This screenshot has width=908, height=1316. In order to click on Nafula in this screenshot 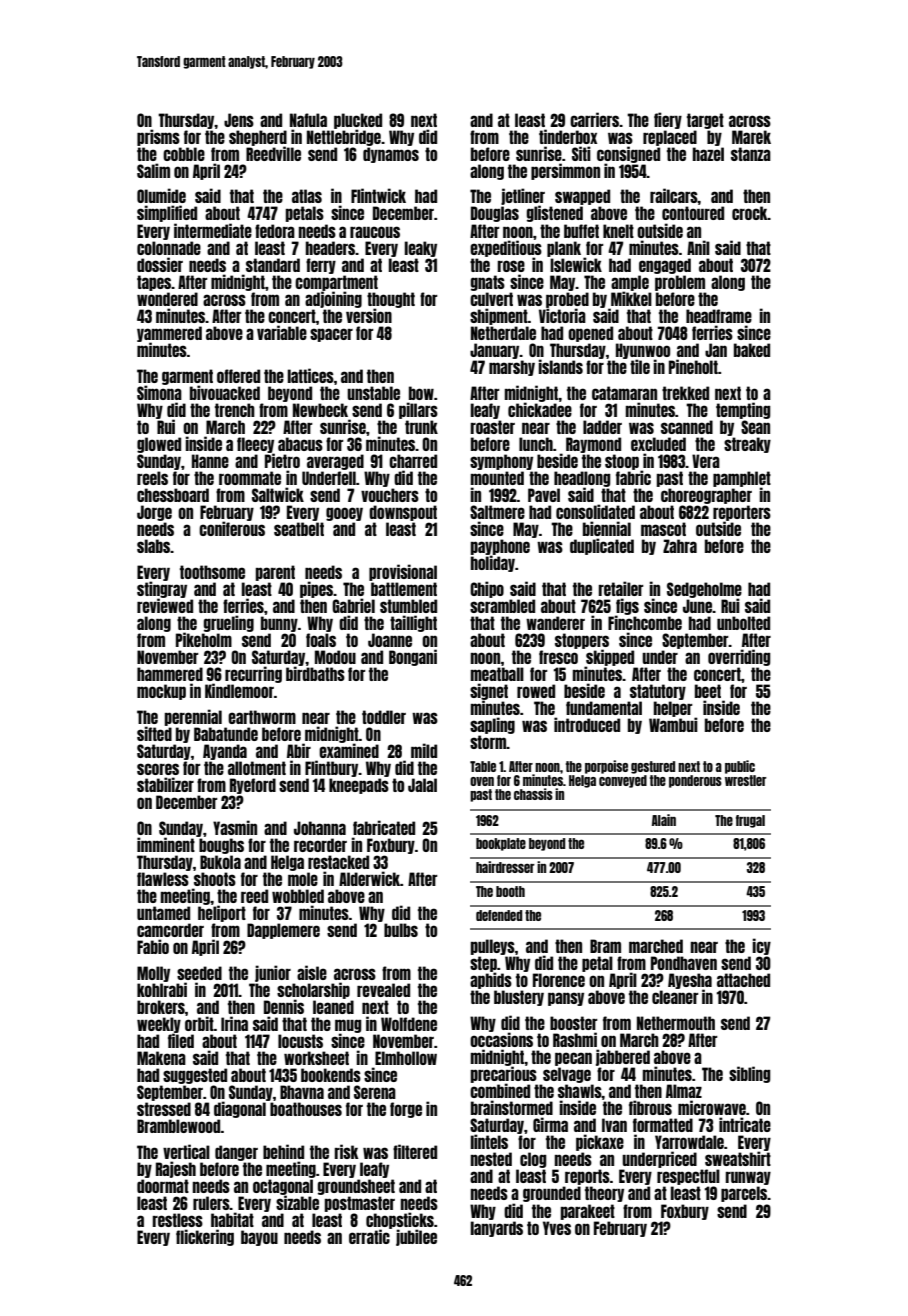, I will do `click(308, 120)`.
